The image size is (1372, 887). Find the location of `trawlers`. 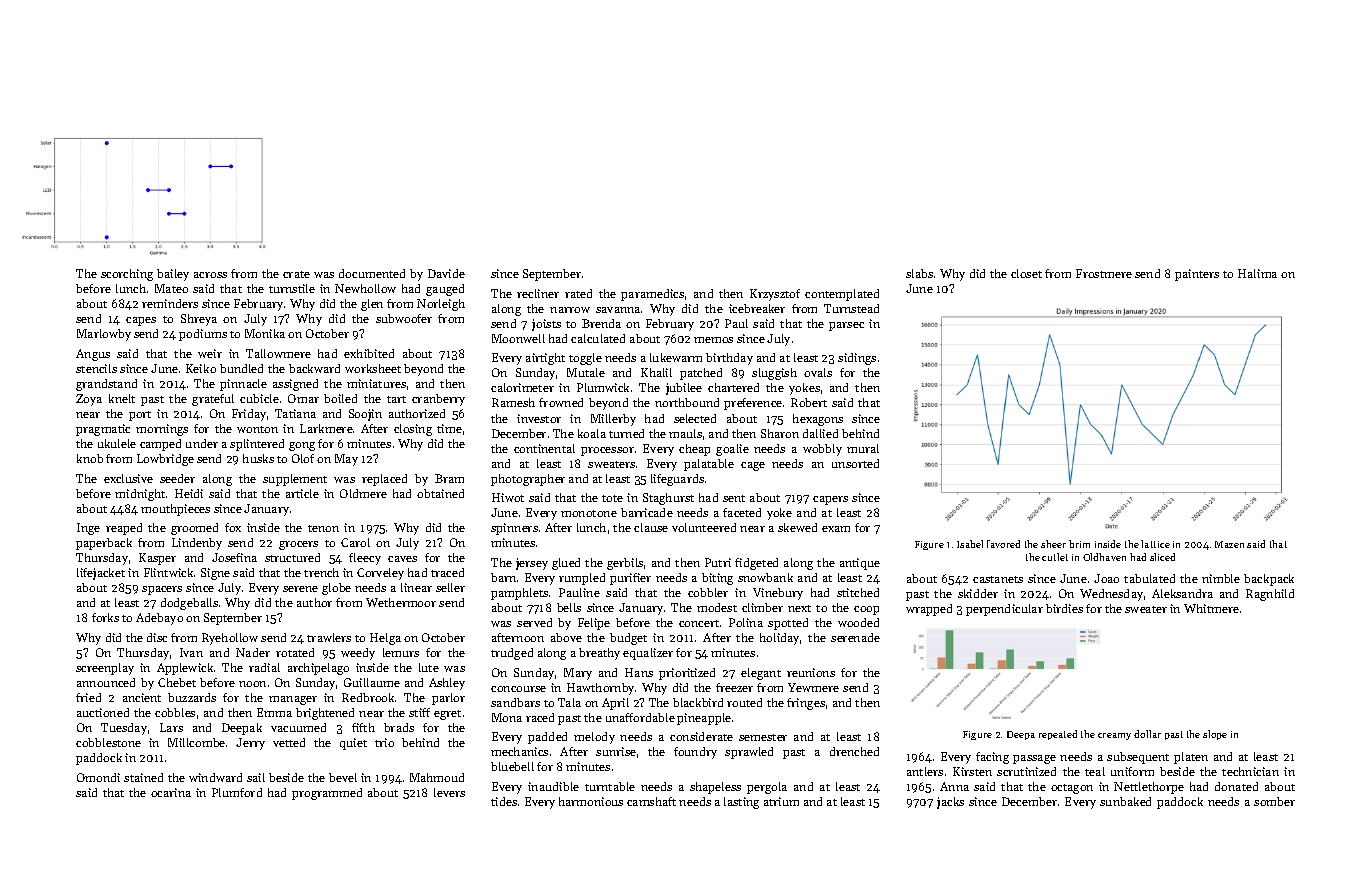

trawlers is located at coordinates (329, 637).
